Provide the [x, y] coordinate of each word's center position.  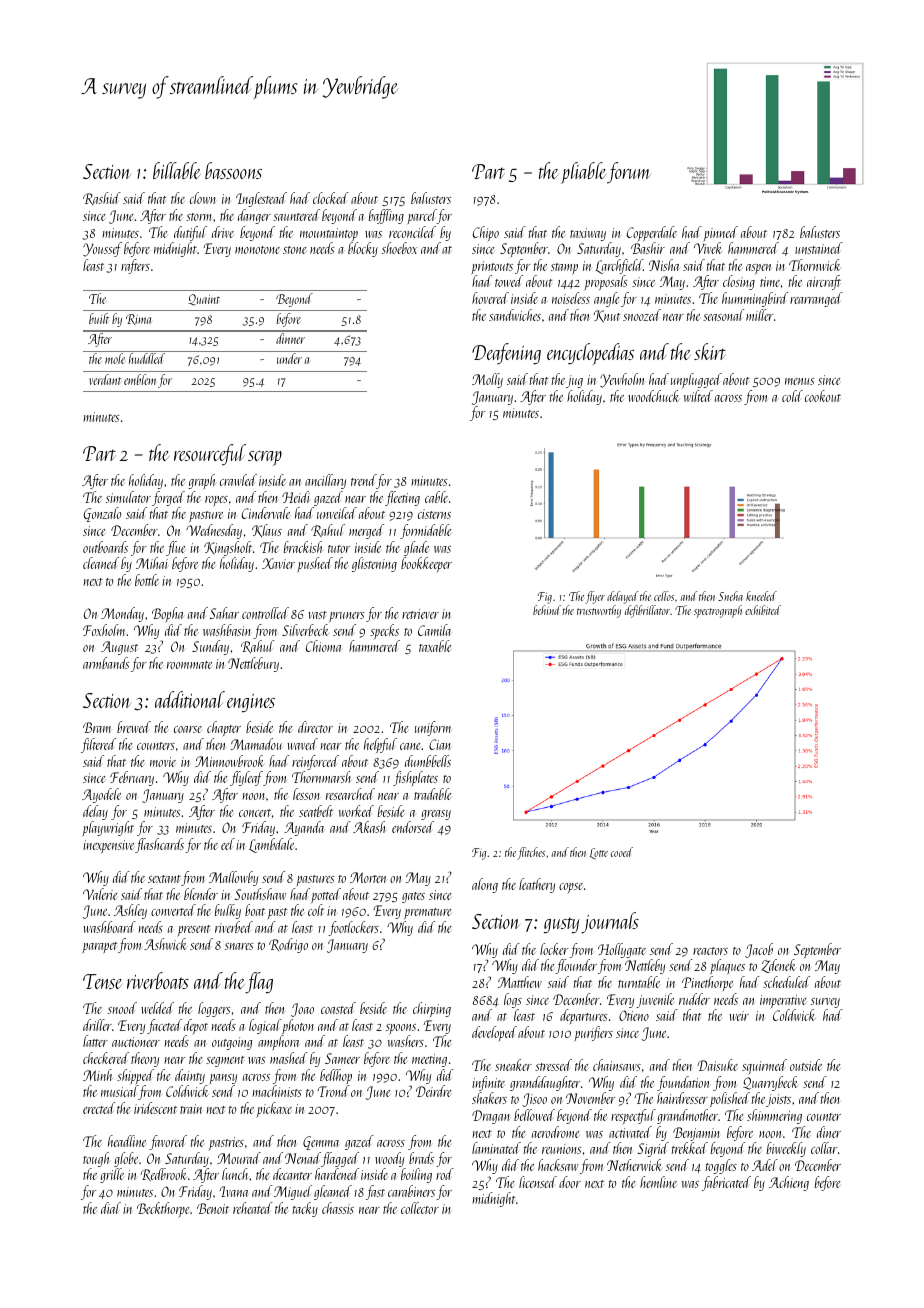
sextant [164, 879]
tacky [305, 1209]
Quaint [204, 300]
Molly [487, 380]
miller [759, 315]
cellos [664, 596]
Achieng [789, 1183]
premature [428, 913]
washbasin [227, 630]
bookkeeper [426, 564]
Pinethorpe [707, 983]
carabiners [411, 1191]
